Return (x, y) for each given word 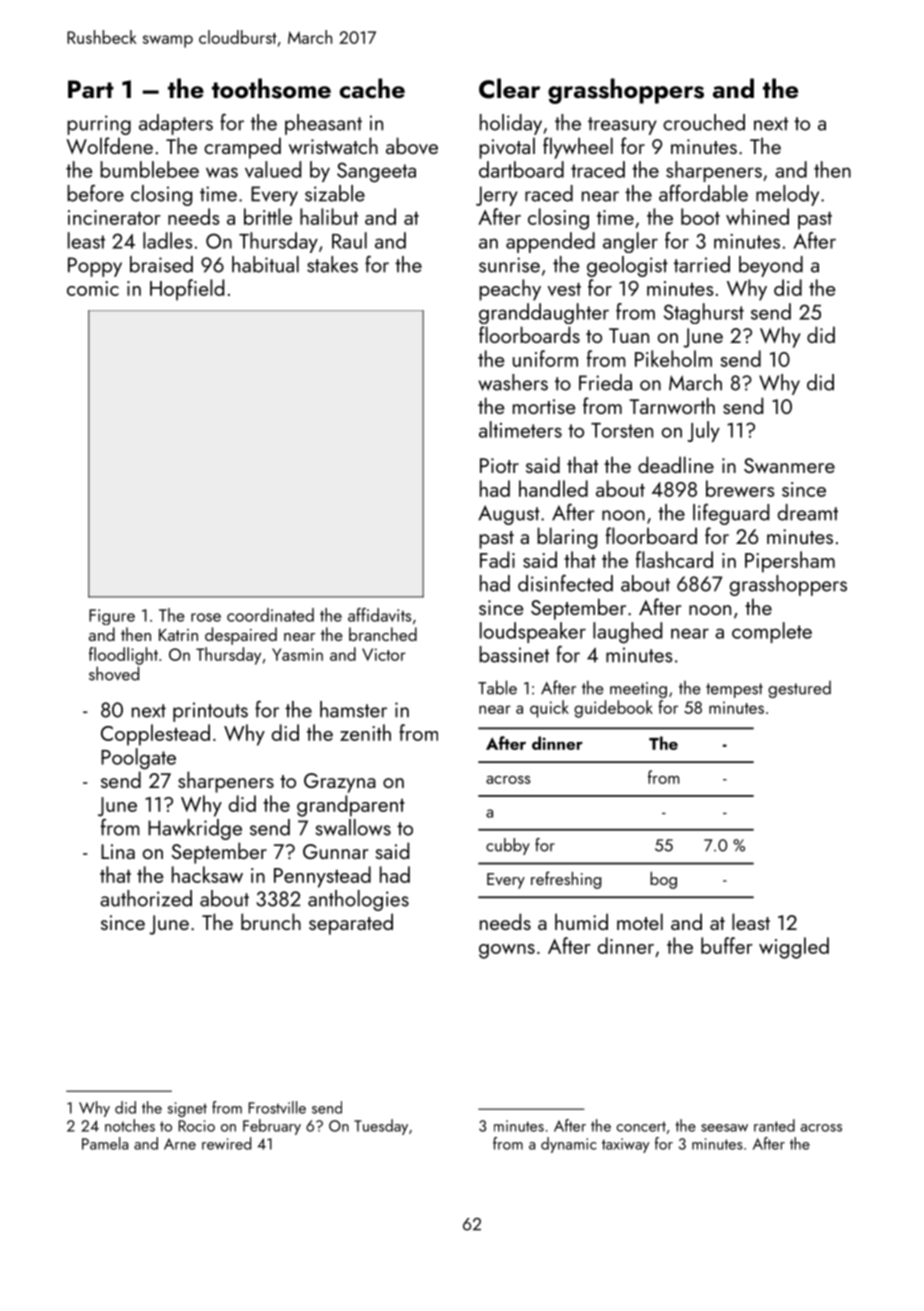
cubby (508, 846)
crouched (704, 122)
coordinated (270, 615)
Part (91, 89)
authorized (146, 898)
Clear (509, 88)
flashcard (674, 559)
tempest (734, 690)
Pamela (105, 1143)
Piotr (499, 465)
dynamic (569, 1145)
